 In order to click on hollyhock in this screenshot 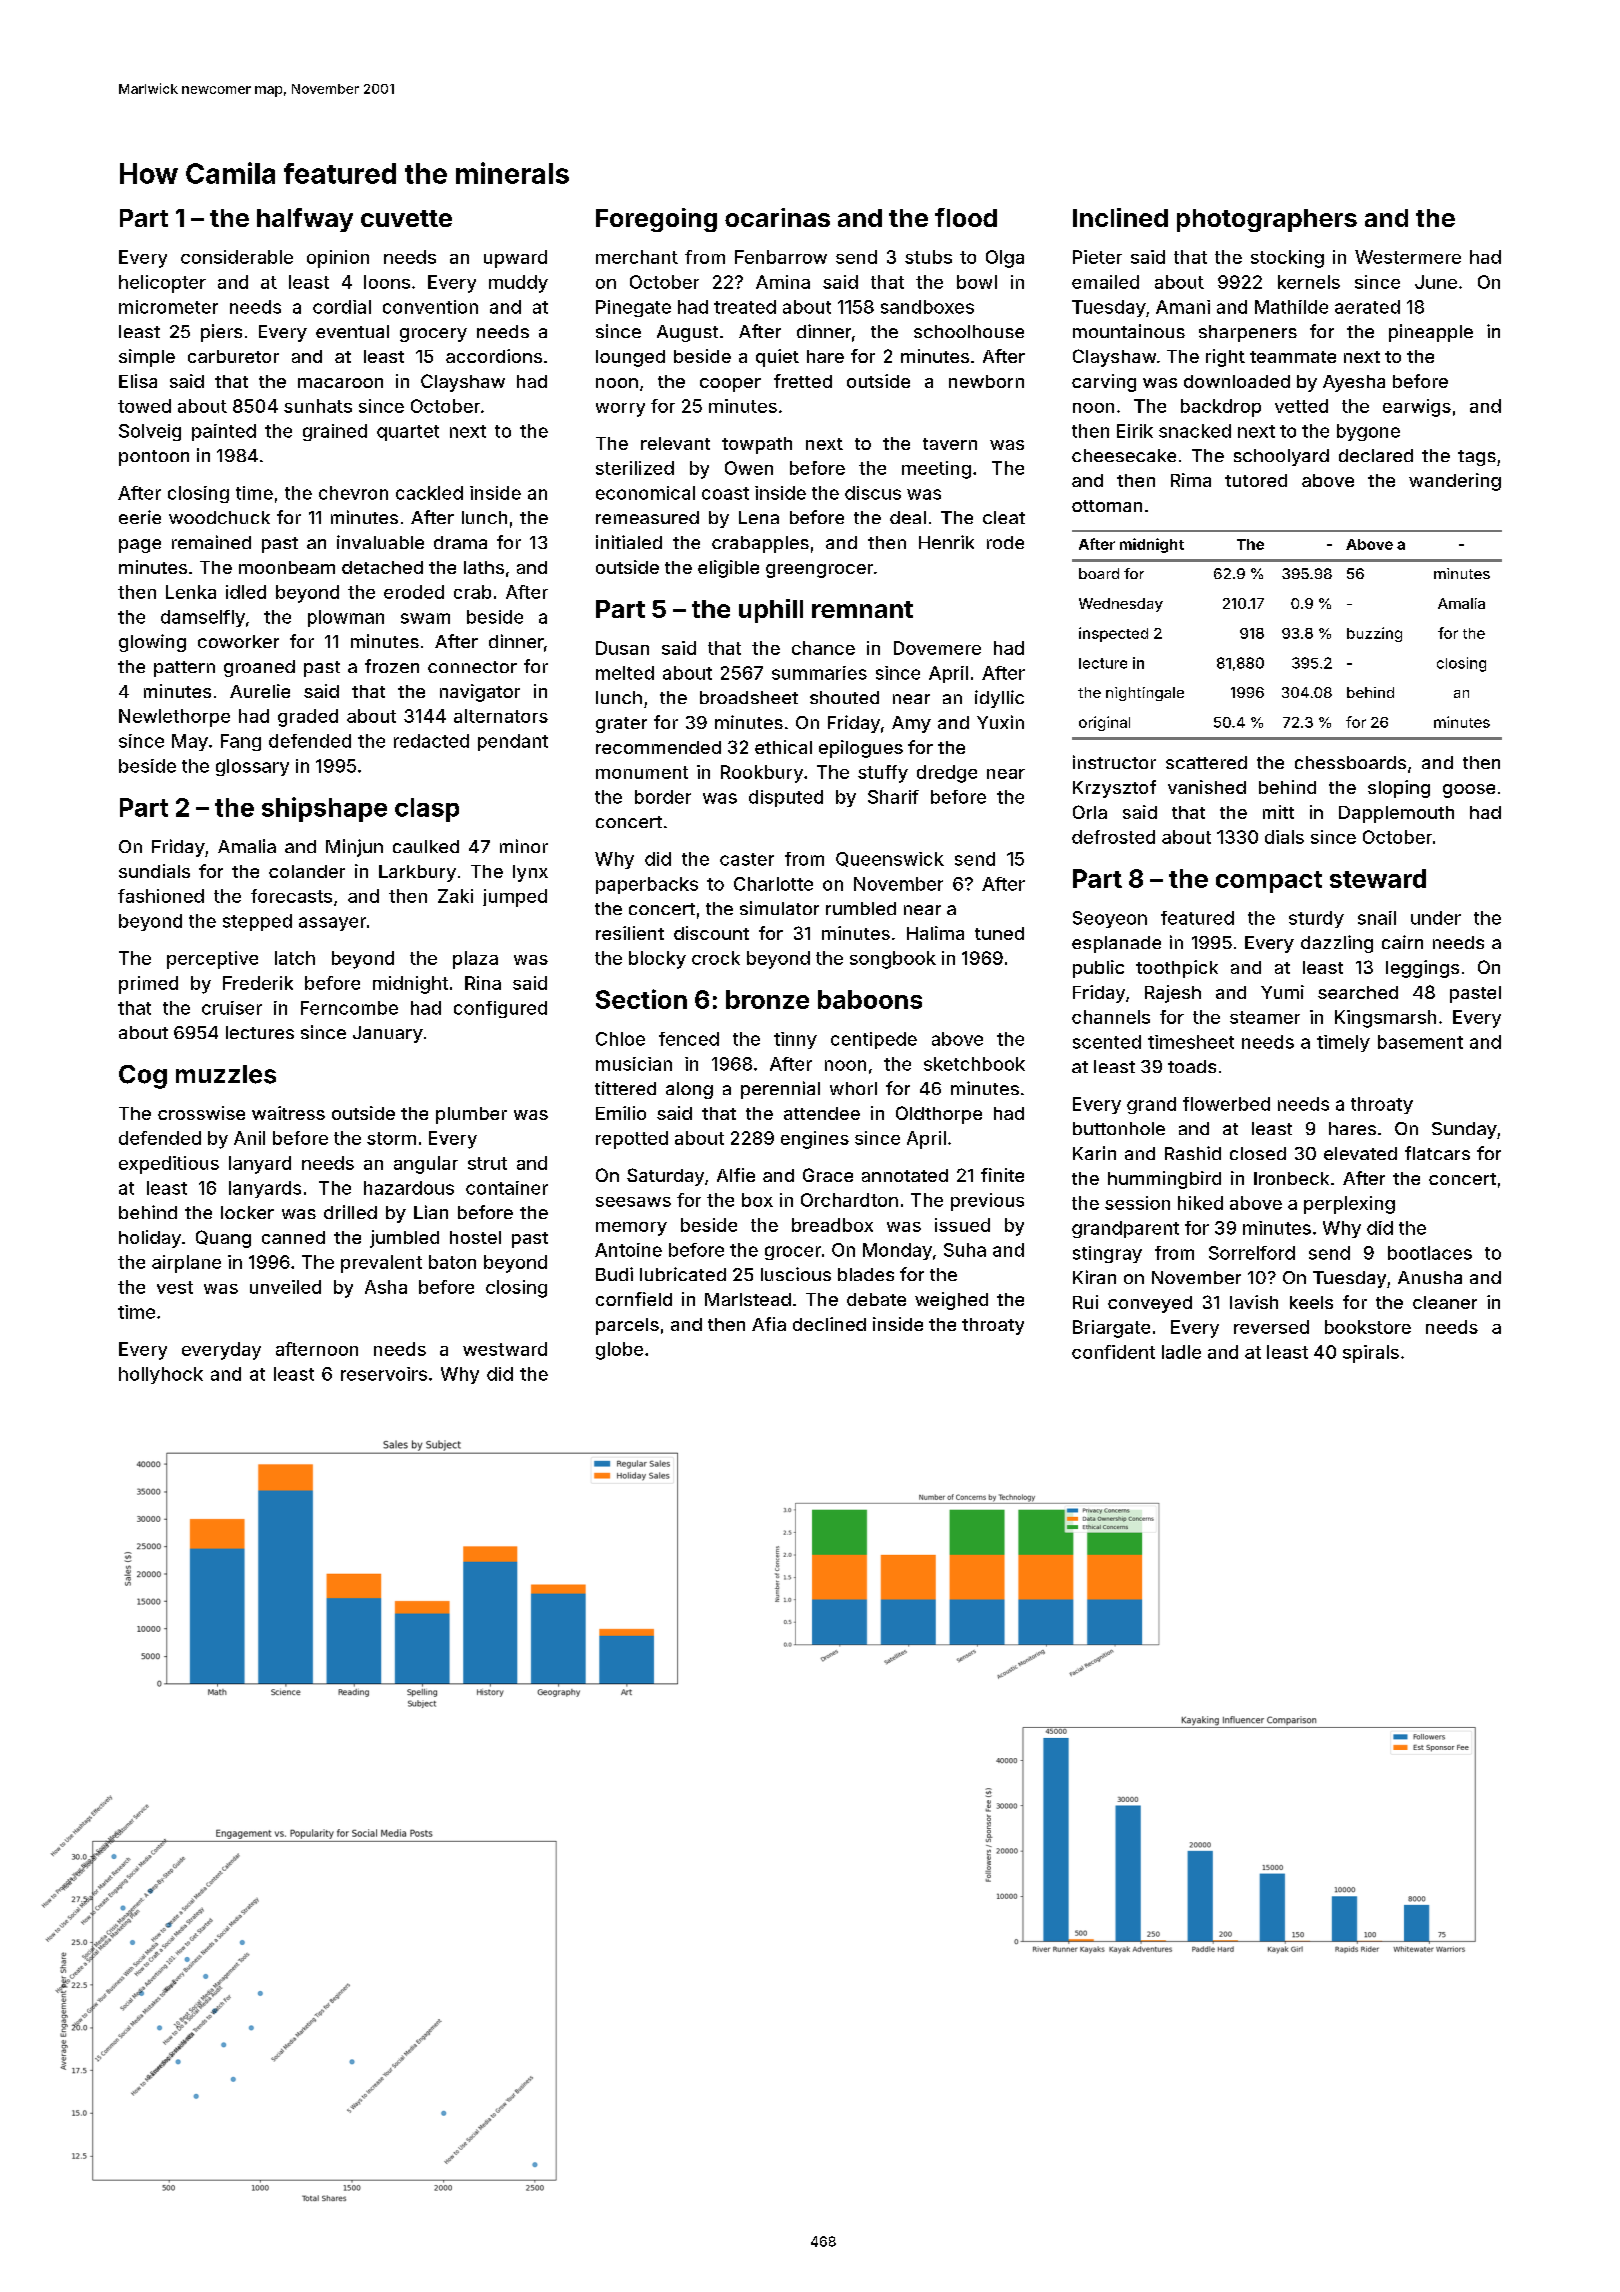, I will do `click(161, 1375)`.
